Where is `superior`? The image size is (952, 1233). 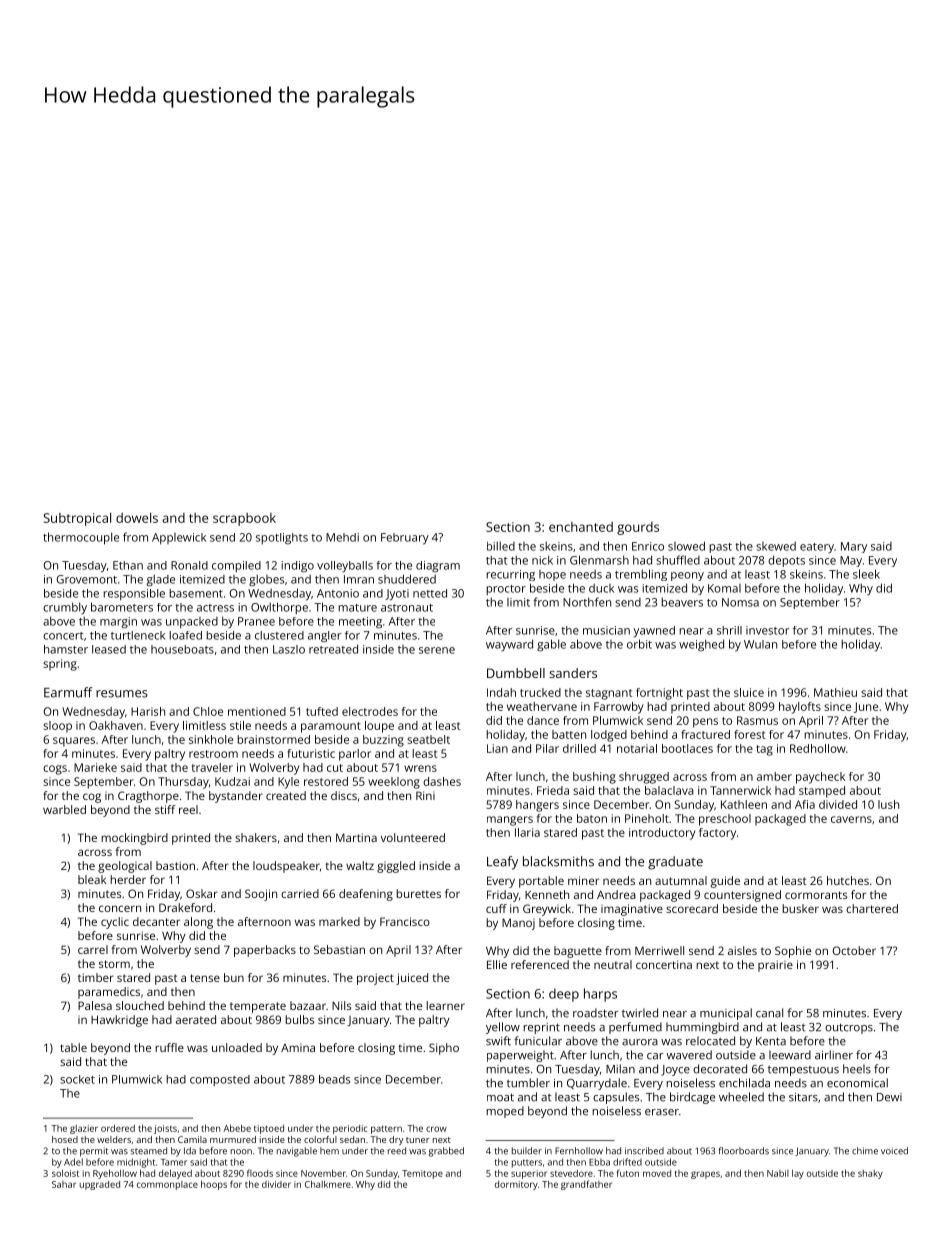
superior is located at coordinates (529, 1174).
